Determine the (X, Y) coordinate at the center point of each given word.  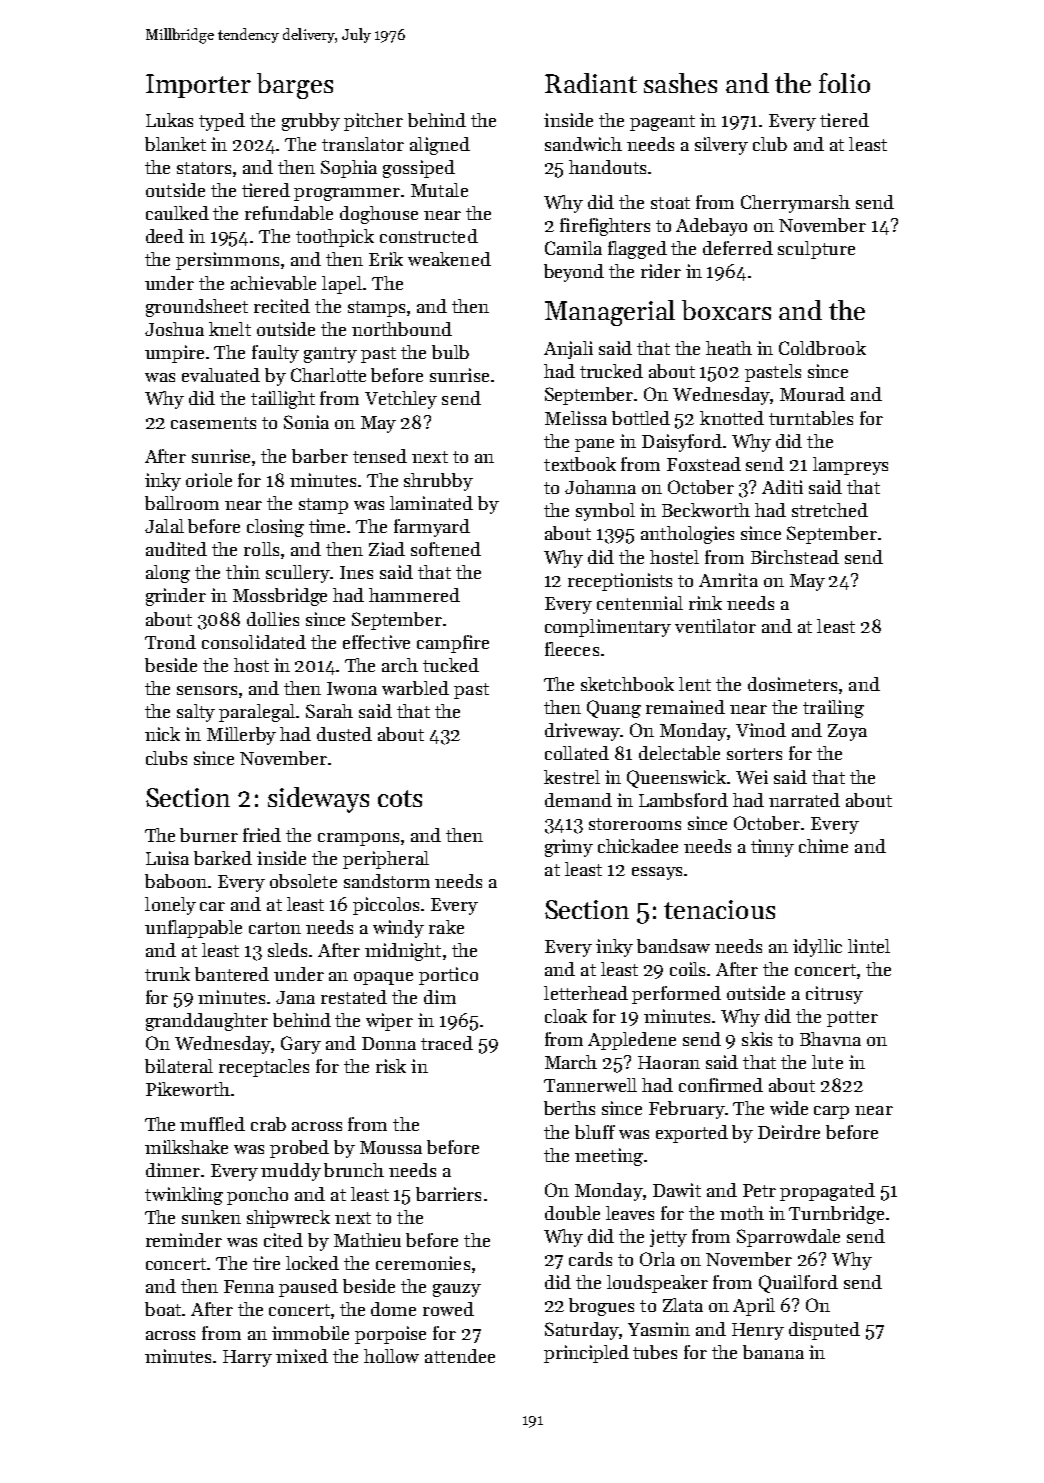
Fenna (249, 1286)
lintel (869, 946)
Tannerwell (590, 1085)
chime (823, 846)
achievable (273, 283)
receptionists (620, 582)
